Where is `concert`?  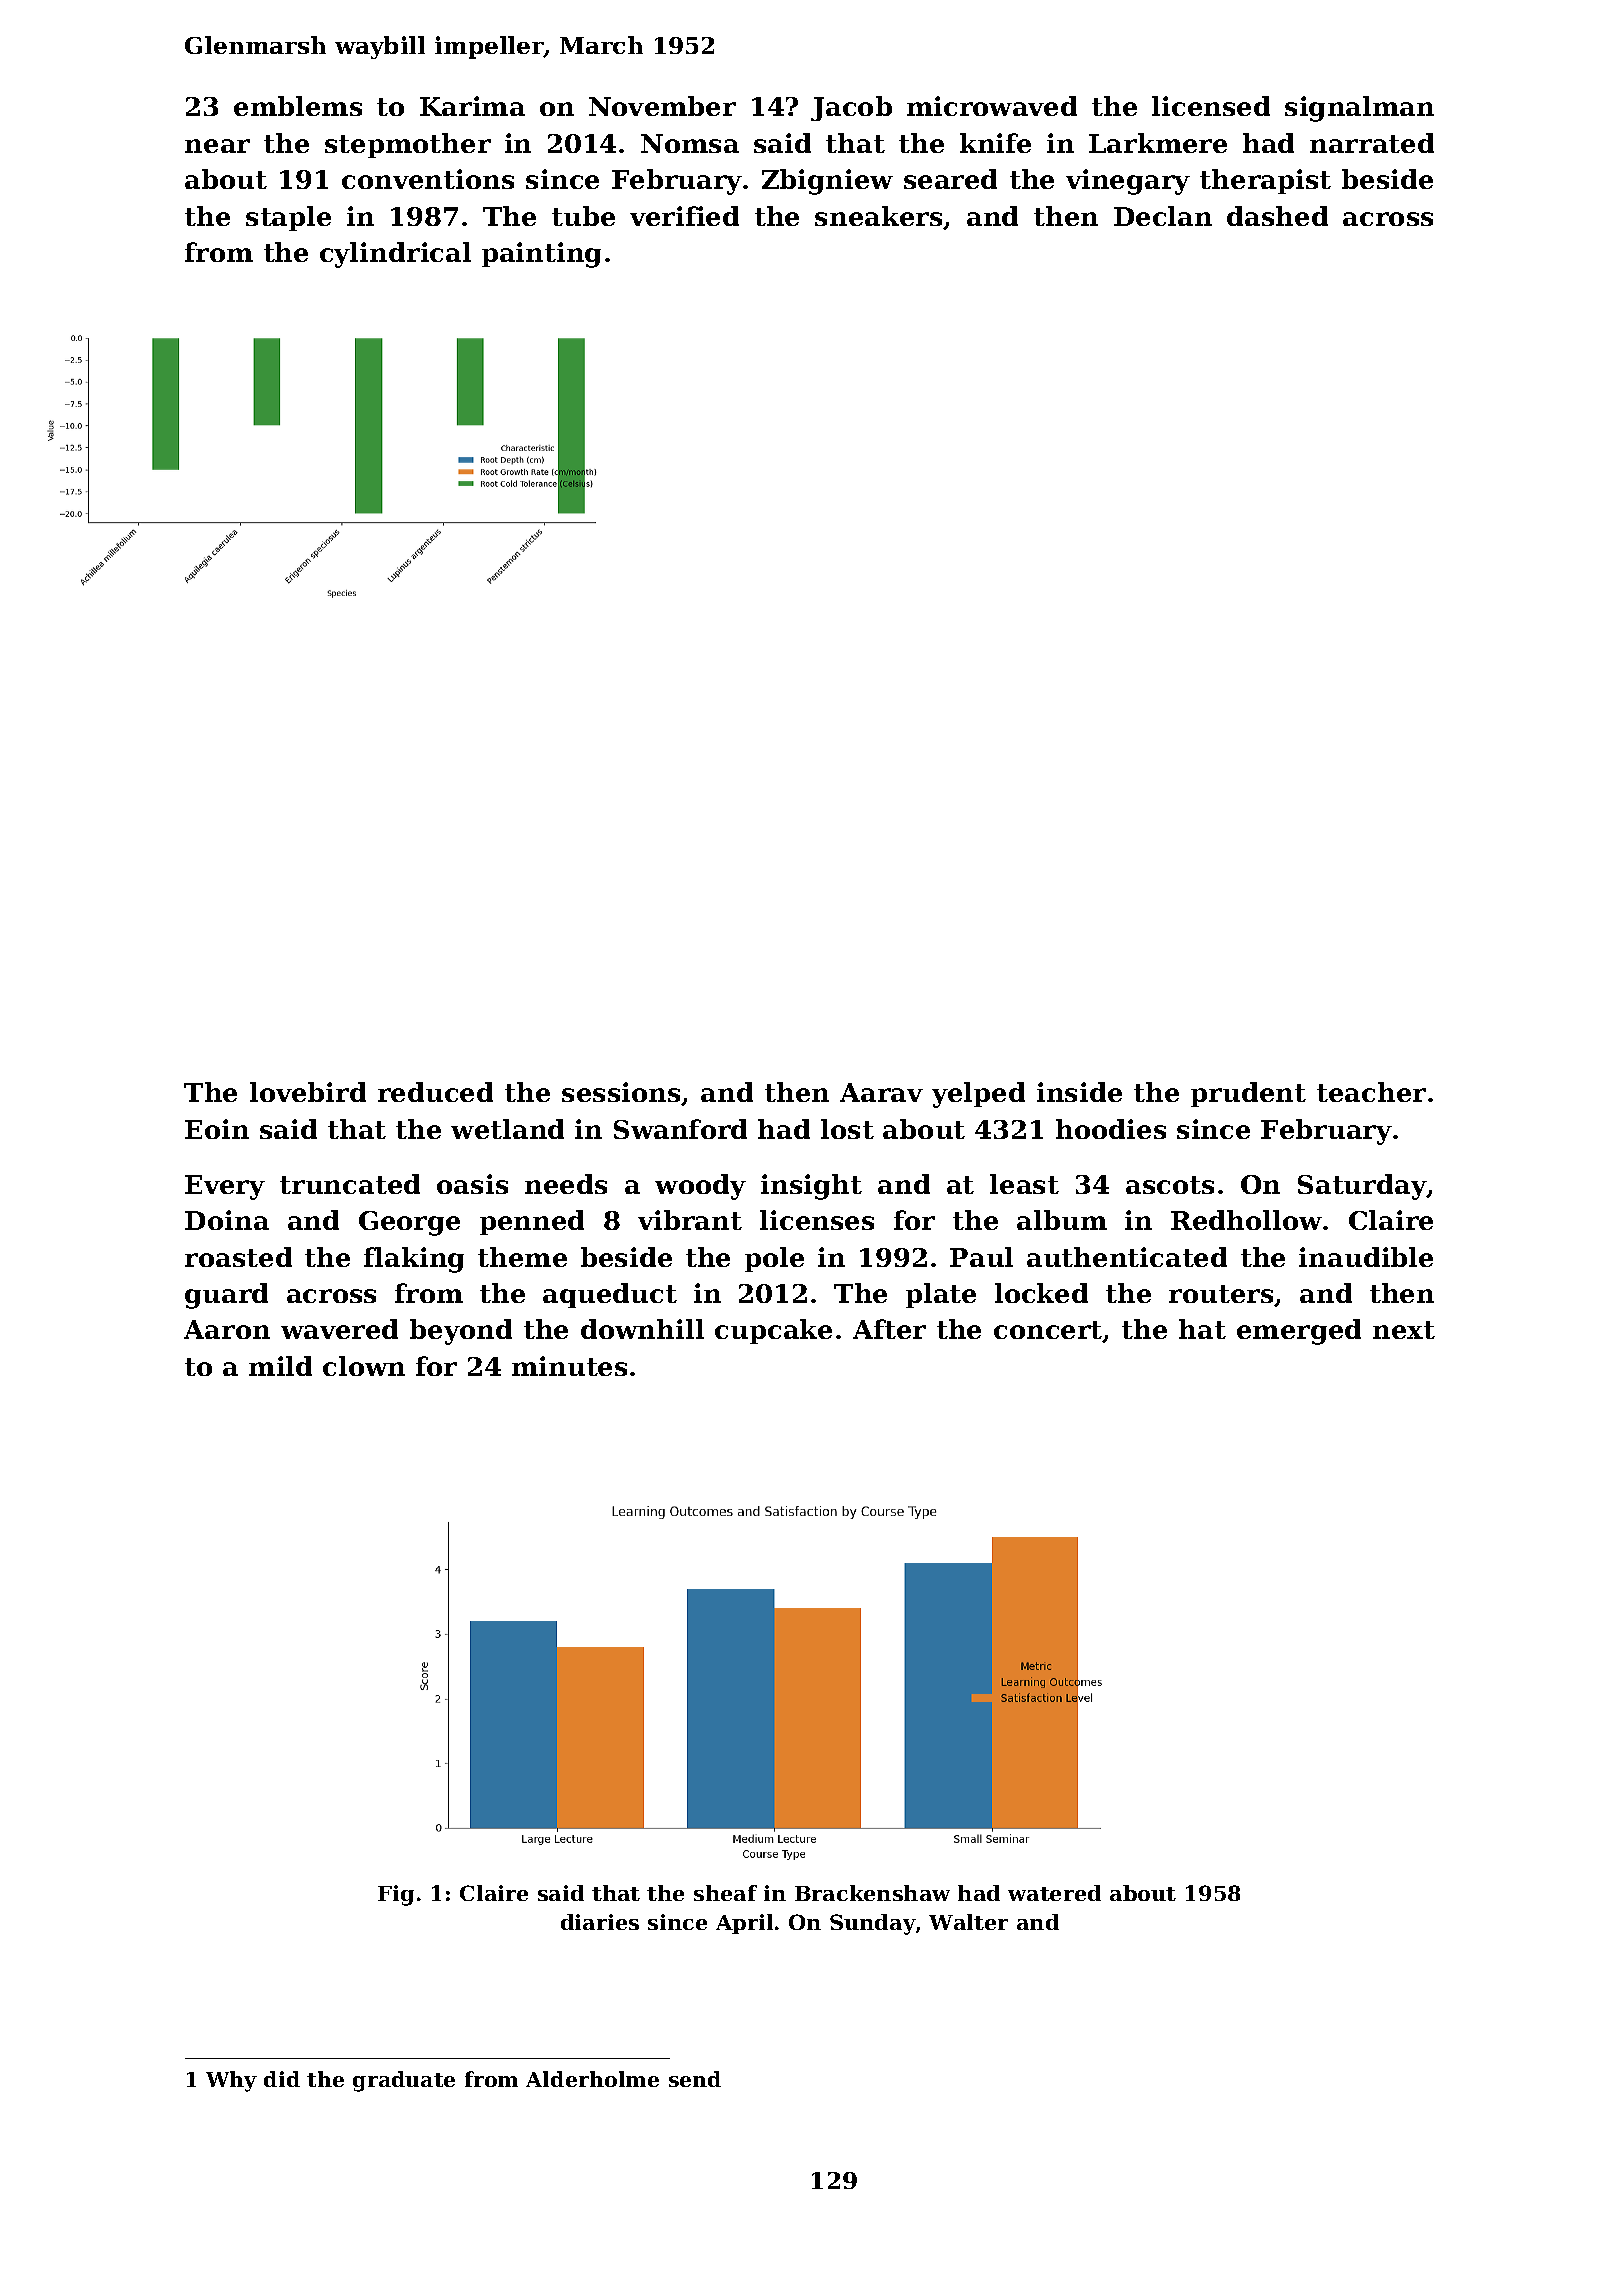
concert is located at coordinates (1048, 1331).
